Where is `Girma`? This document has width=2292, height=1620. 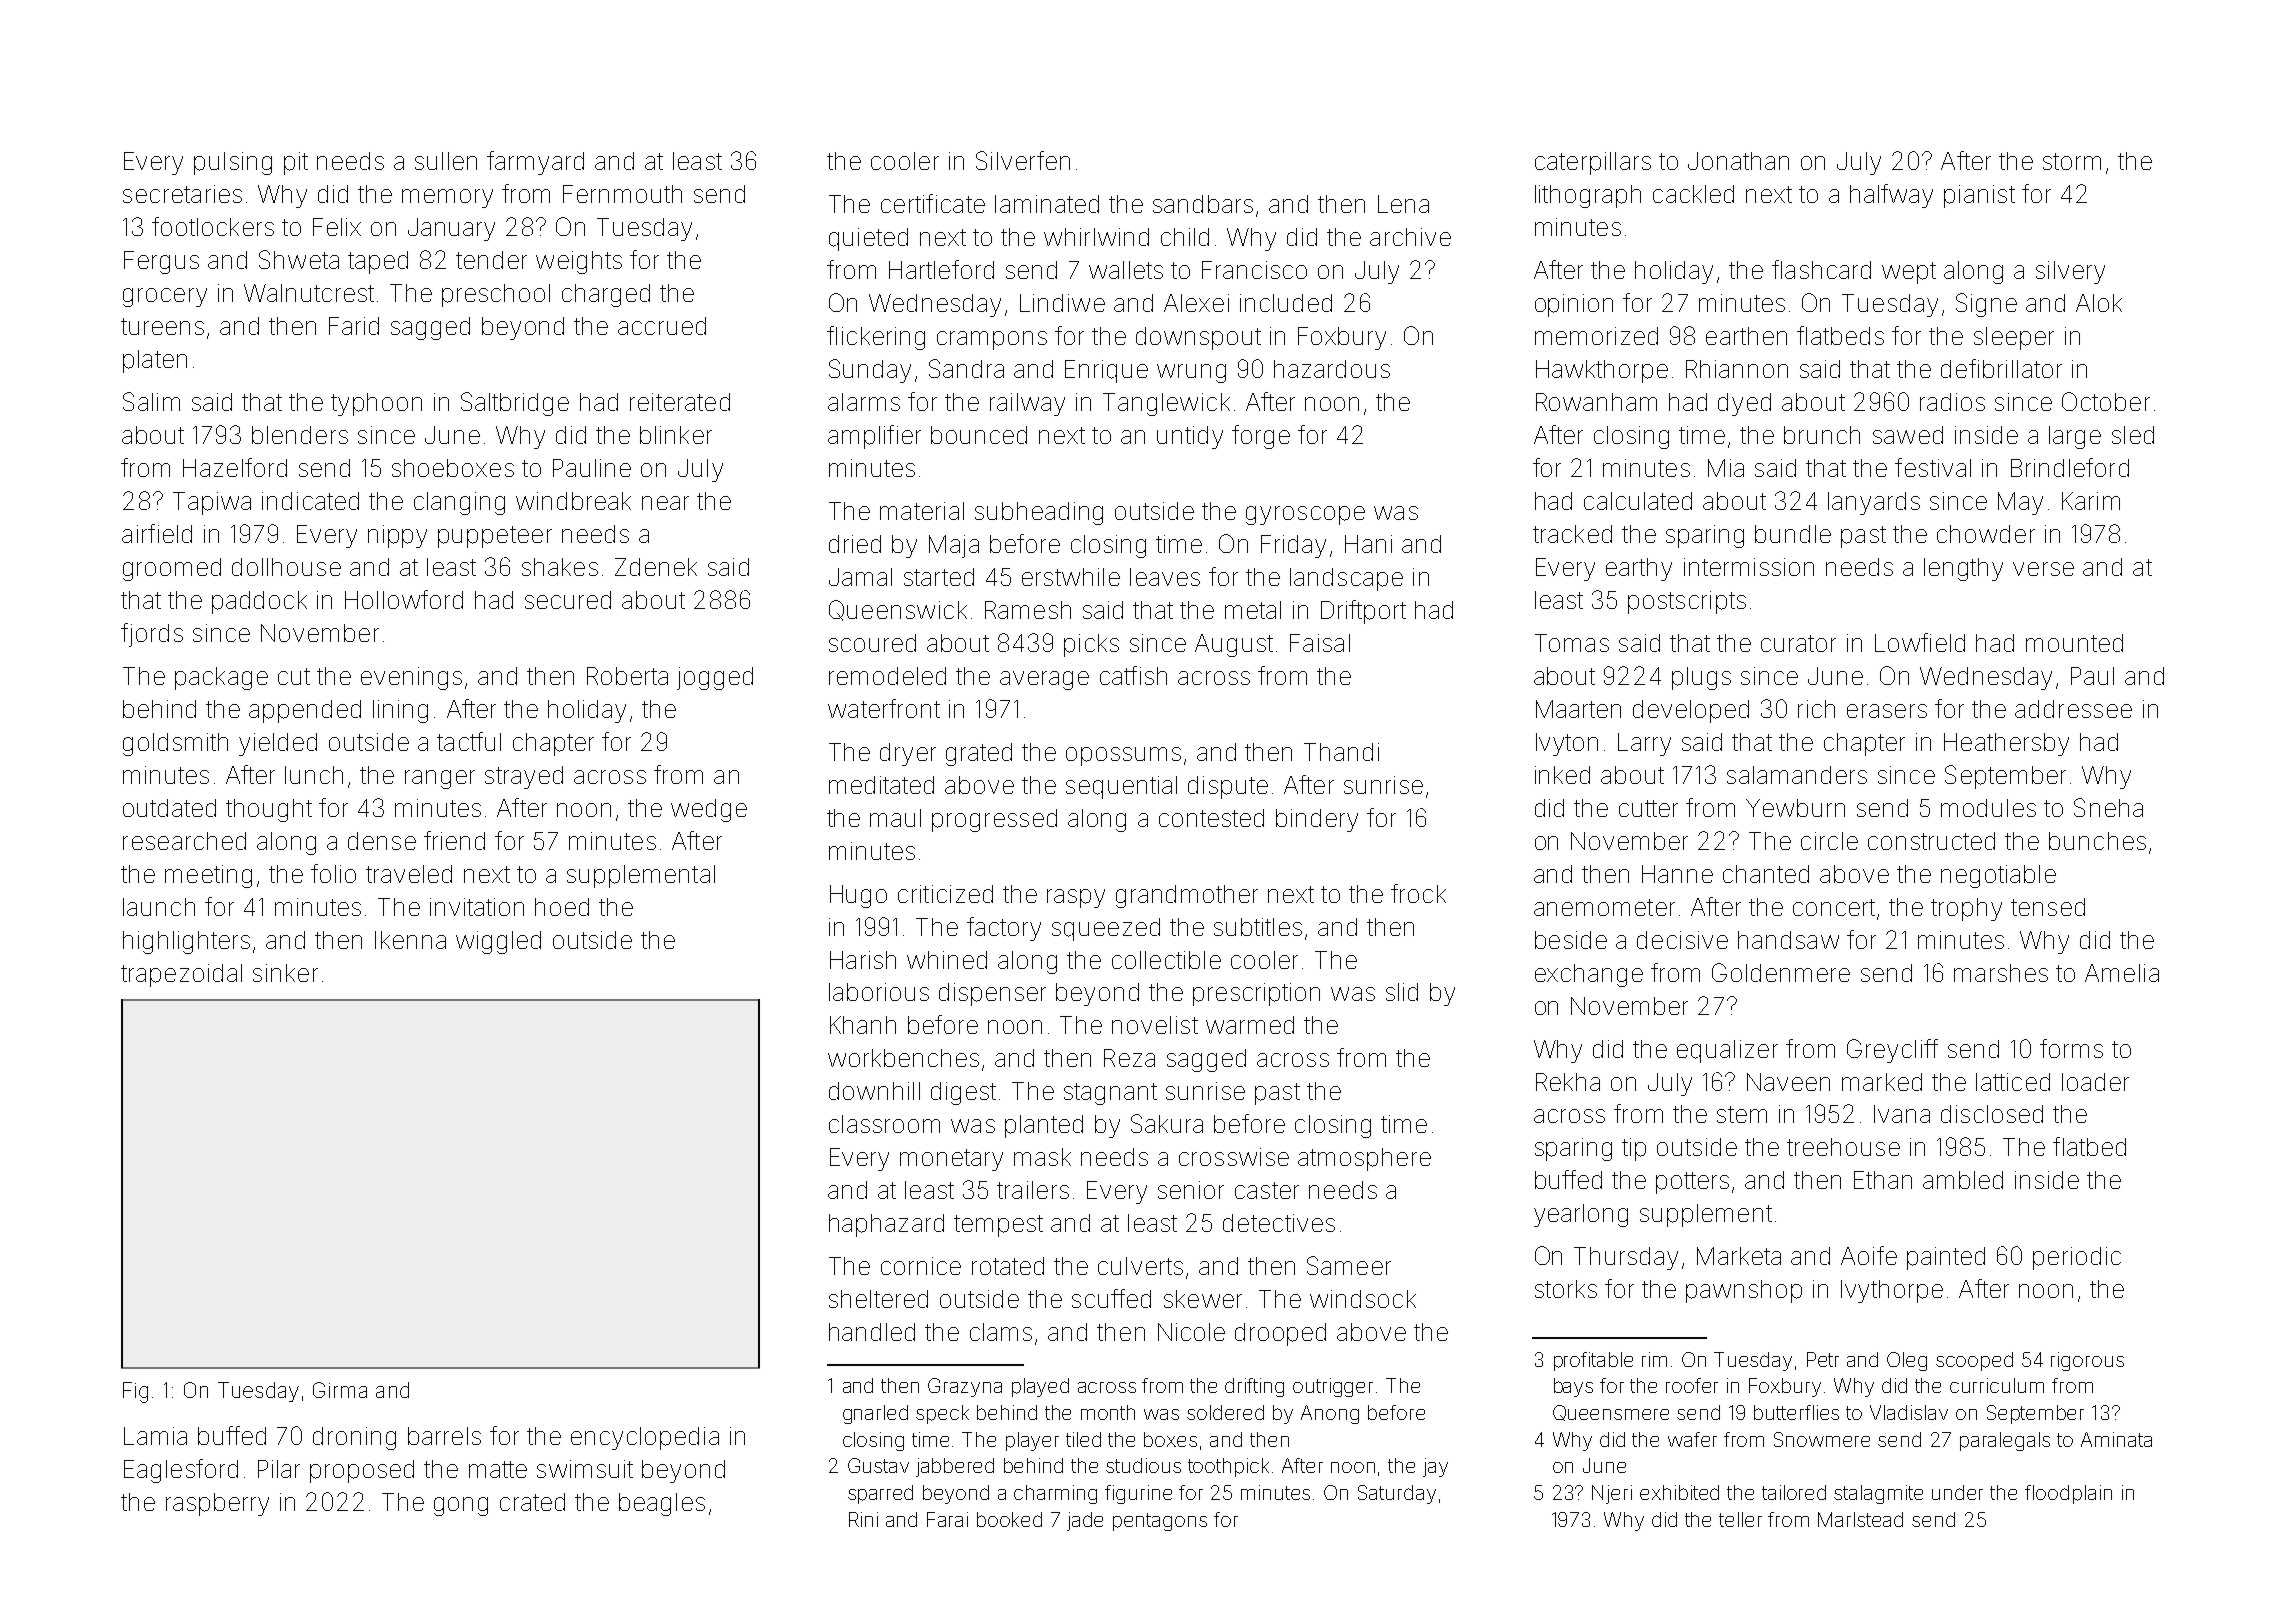
Girma is located at coordinates (340, 1390).
